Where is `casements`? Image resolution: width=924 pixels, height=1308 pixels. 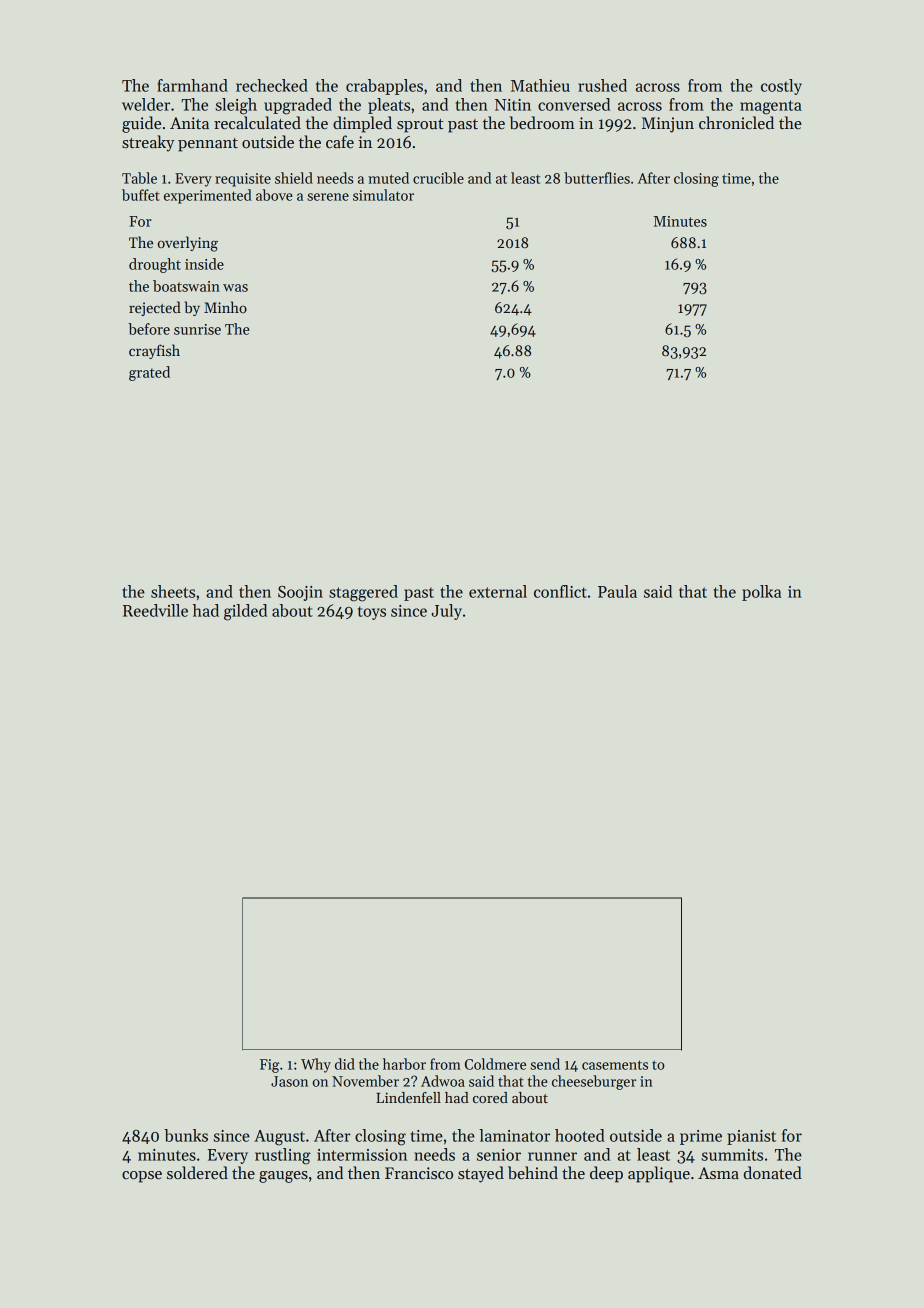 casements is located at coordinates (615, 1065).
